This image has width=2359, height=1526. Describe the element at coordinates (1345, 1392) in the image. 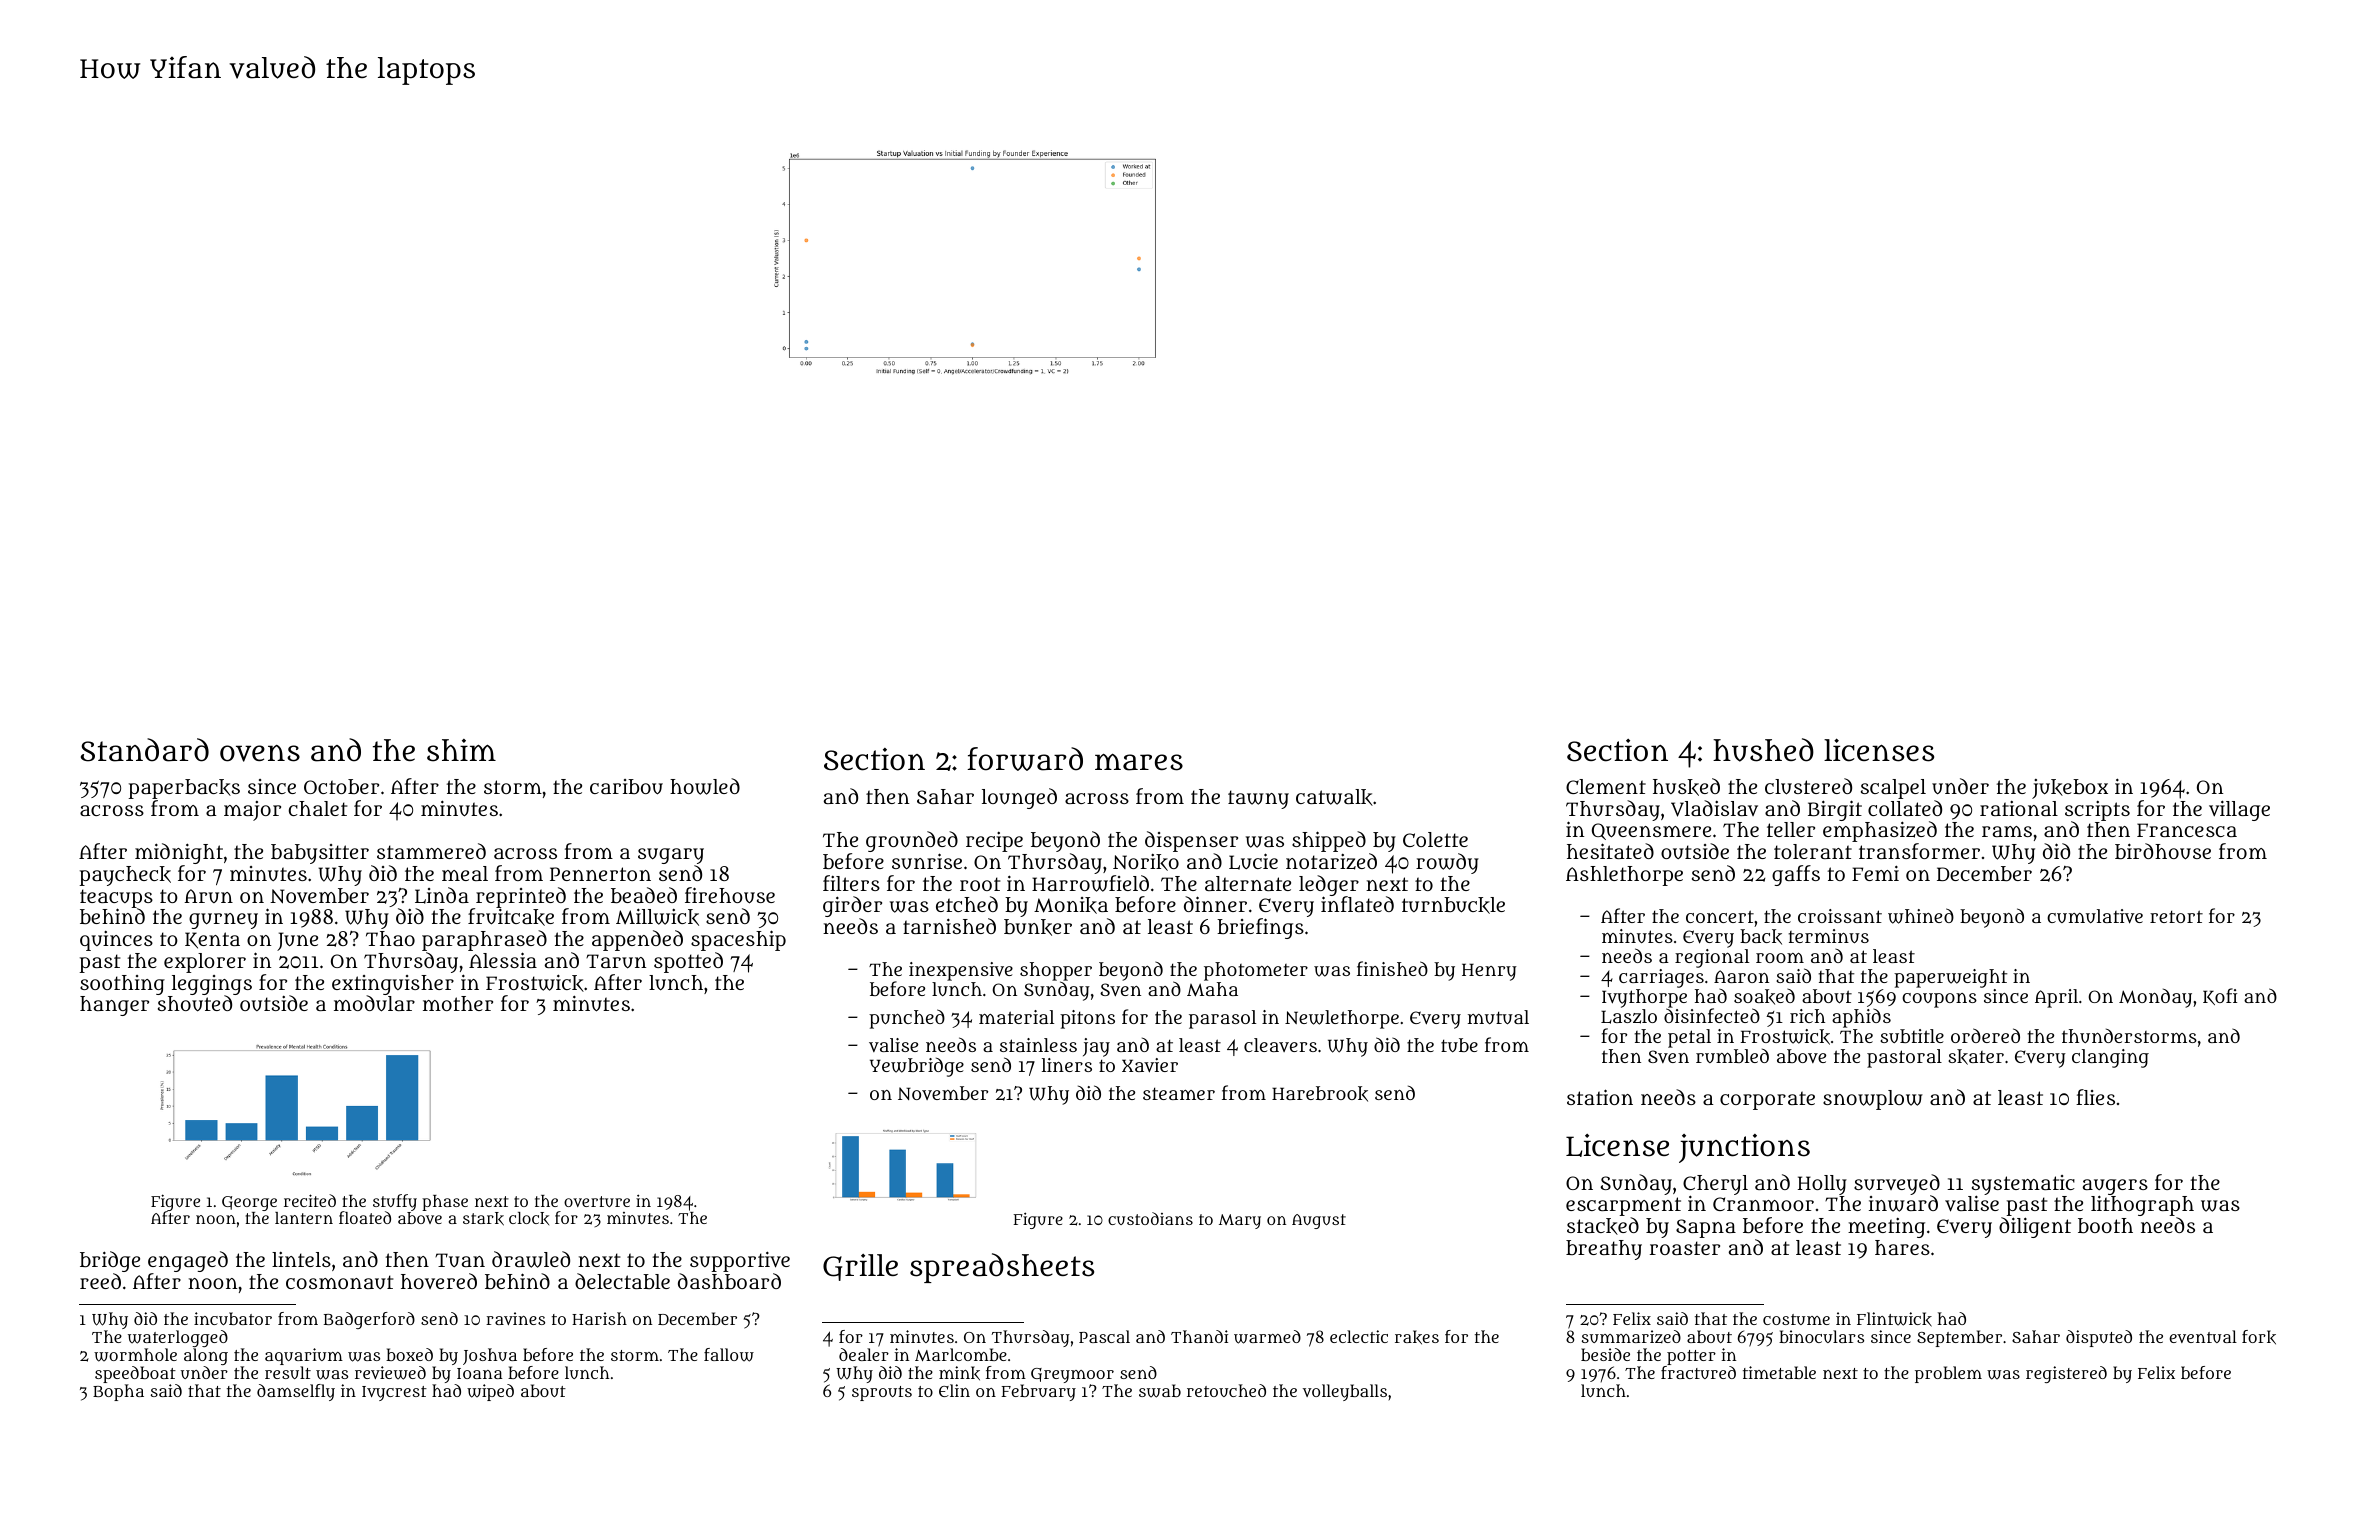

I see `volleyballs` at that location.
